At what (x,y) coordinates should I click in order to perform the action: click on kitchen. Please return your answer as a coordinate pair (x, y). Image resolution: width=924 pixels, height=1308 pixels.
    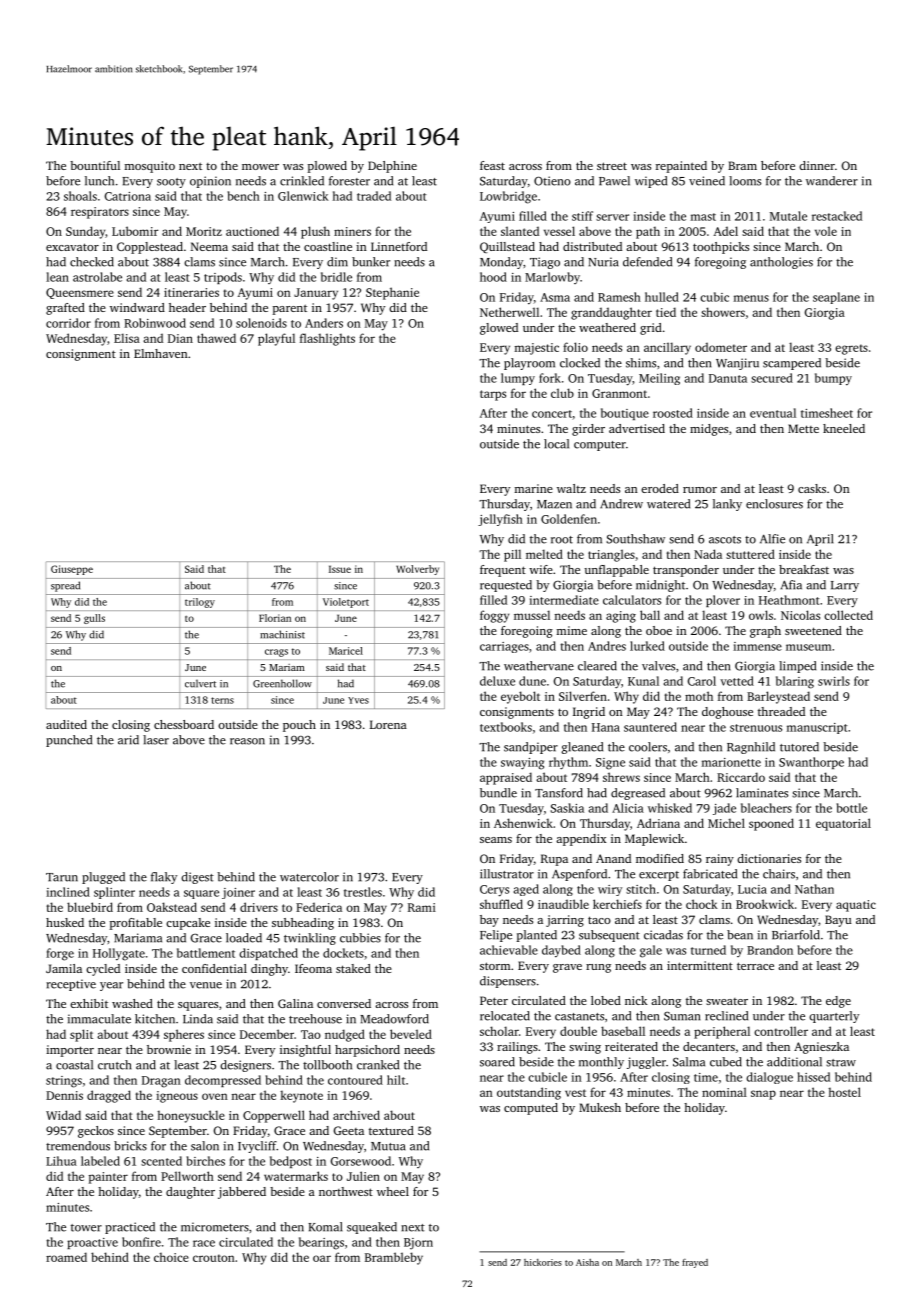
    Looking at the image, I should click on (155, 1019).
